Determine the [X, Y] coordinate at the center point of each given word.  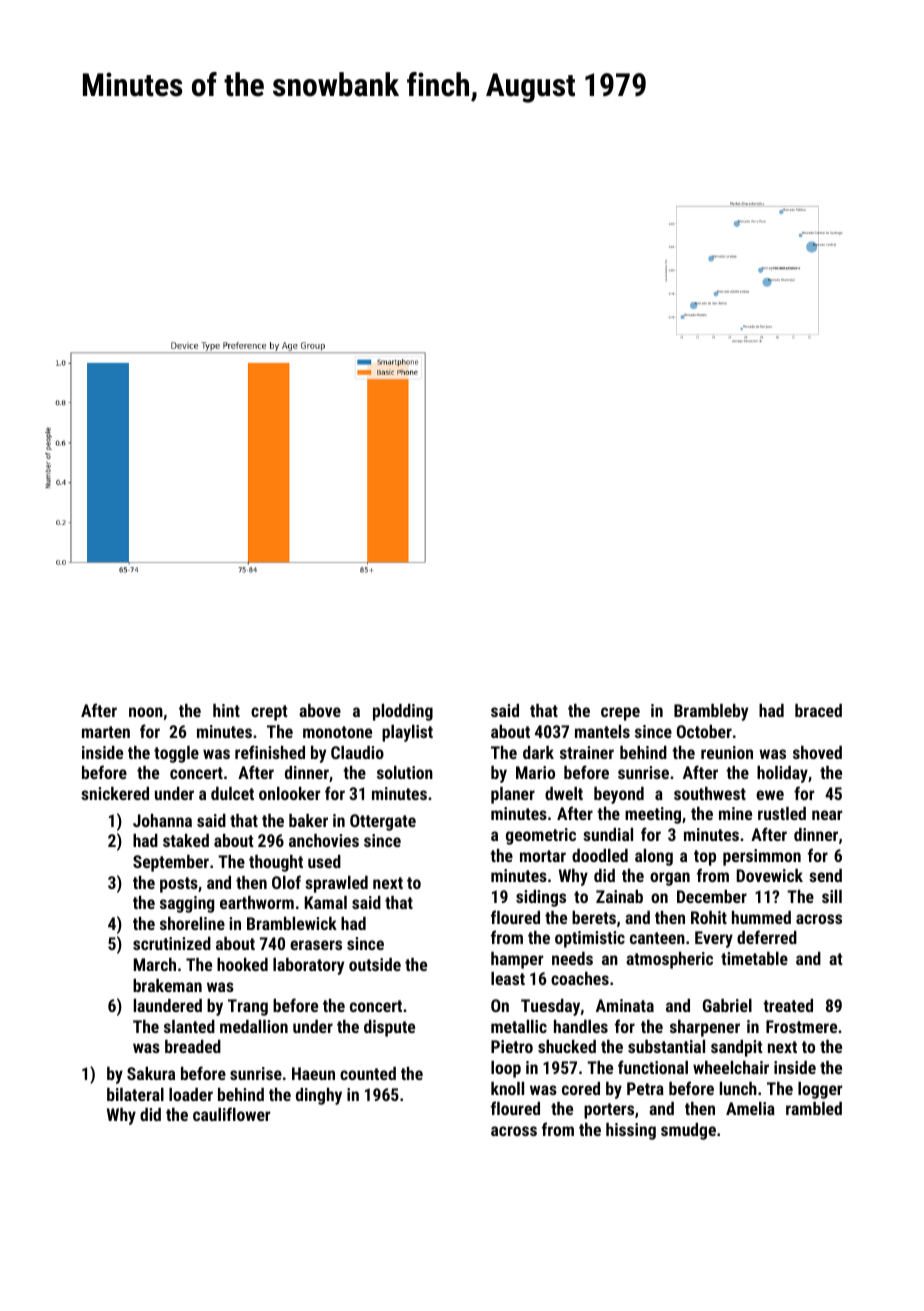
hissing [631, 1131]
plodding [403, 712]
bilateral [135, 1094]
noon [146, 712]
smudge [688, 1131]
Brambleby [711, 712]
